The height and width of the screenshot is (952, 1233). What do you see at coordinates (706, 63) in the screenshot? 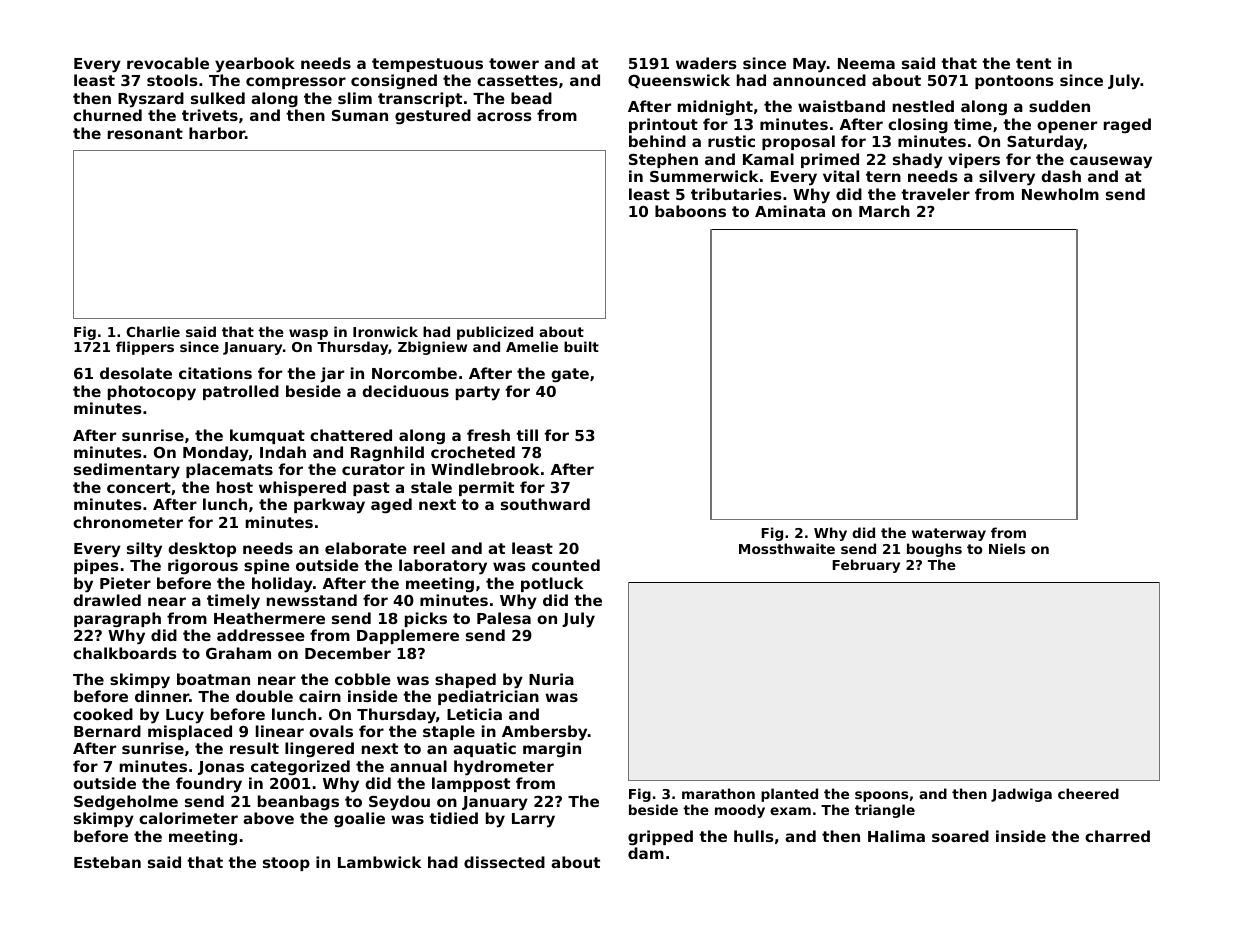
I see `waders` at bounding box center [706, 63].
